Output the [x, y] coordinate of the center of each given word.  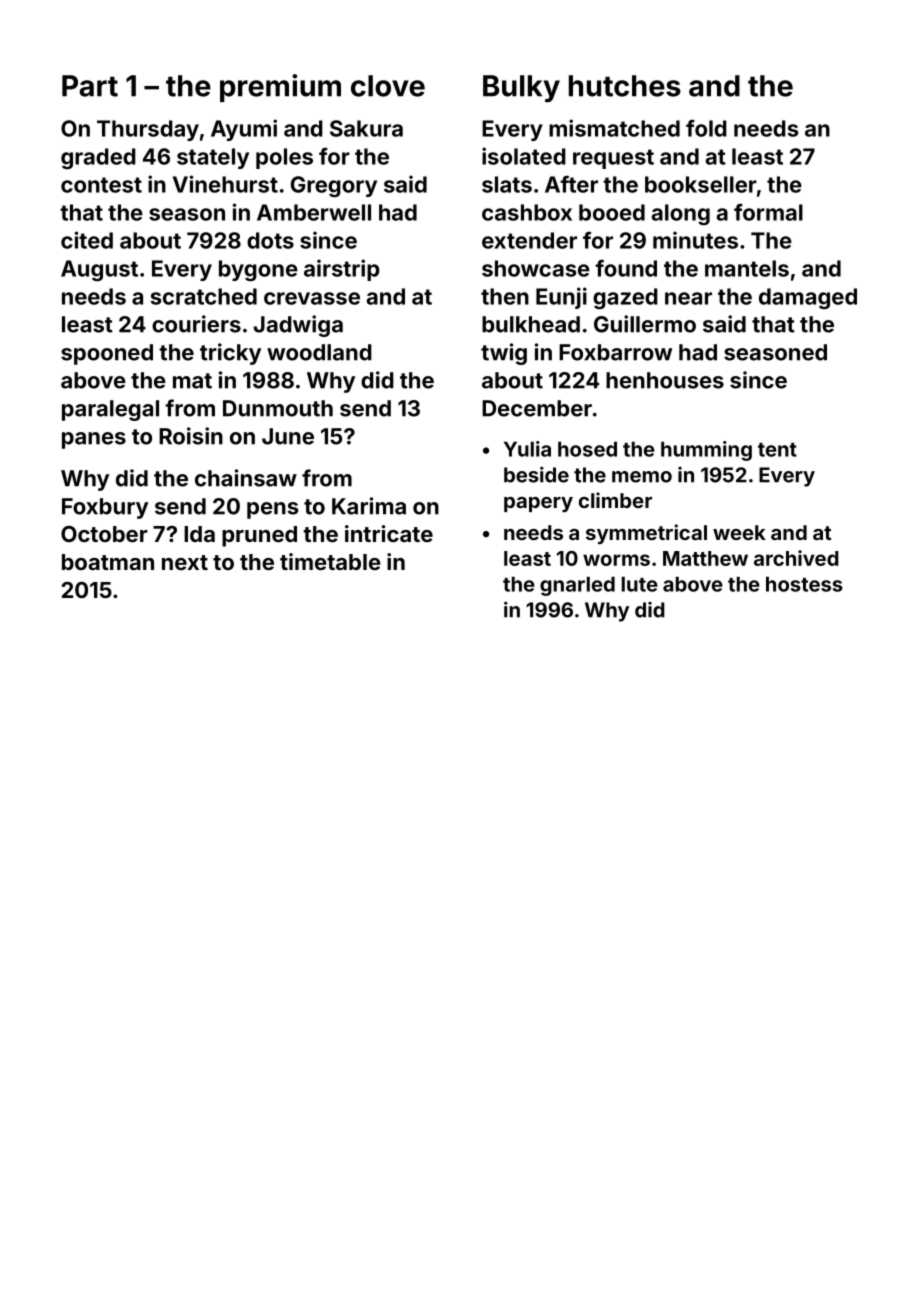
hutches [625, 86]
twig [504, 354]
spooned [107, 354]
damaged [808, 298]
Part [90, 86]
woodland [319, 352]
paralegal [110, 410]
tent [777, 450]
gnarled [577, 586]
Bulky [521, 88]
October [104, 534]
